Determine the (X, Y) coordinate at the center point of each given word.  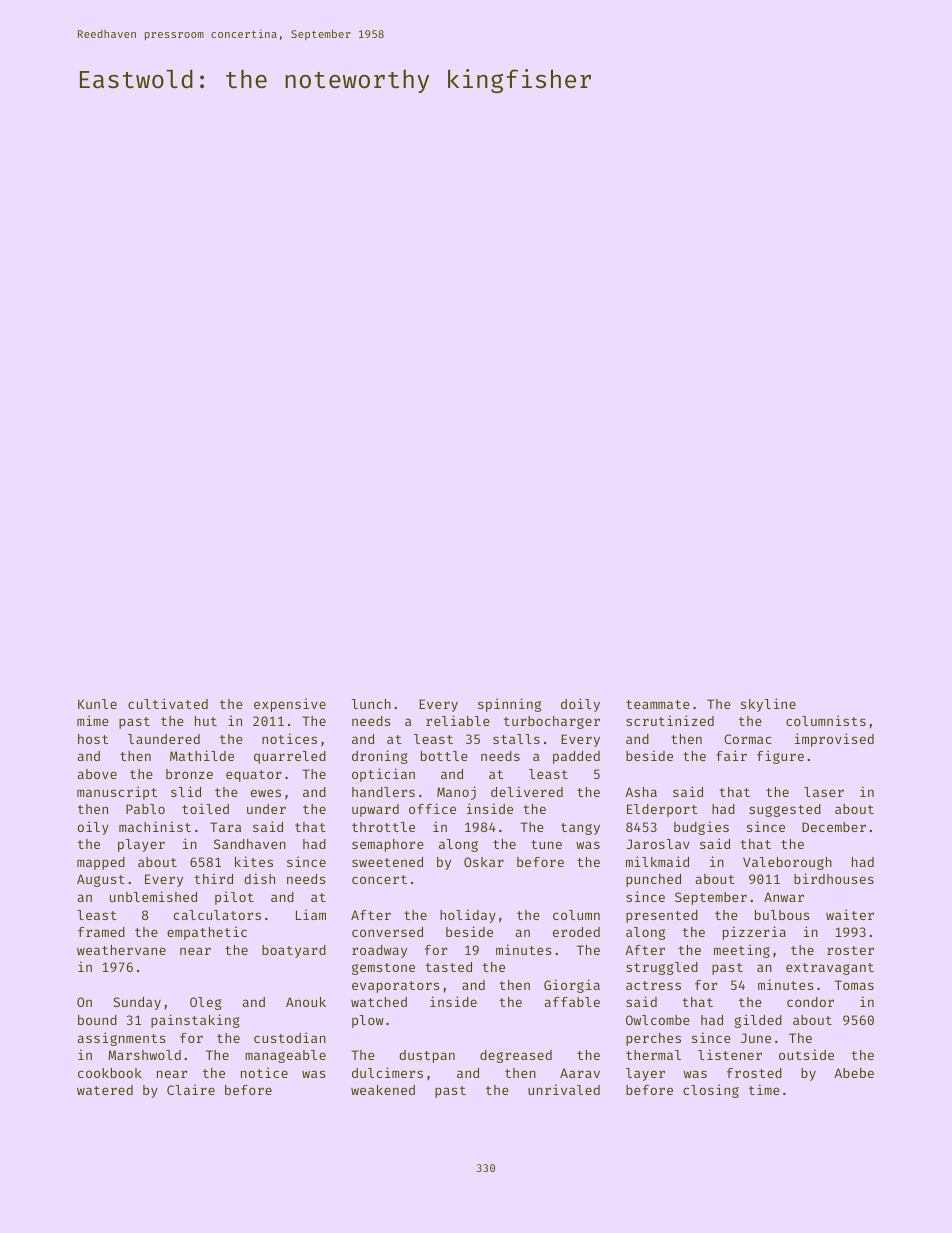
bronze (189, 774)
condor (810, 1002)
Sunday (137, 1003)
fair (731, 755)
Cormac (747, 739)
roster (850, 950)
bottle (444, 756)
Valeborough (787, 863)
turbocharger (552, 722)
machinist (155, 826)
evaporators (395, 987)
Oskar (484, 862)
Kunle (97, 704)
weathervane (121, 950)
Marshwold (144, 1055)
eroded (576, 932)
